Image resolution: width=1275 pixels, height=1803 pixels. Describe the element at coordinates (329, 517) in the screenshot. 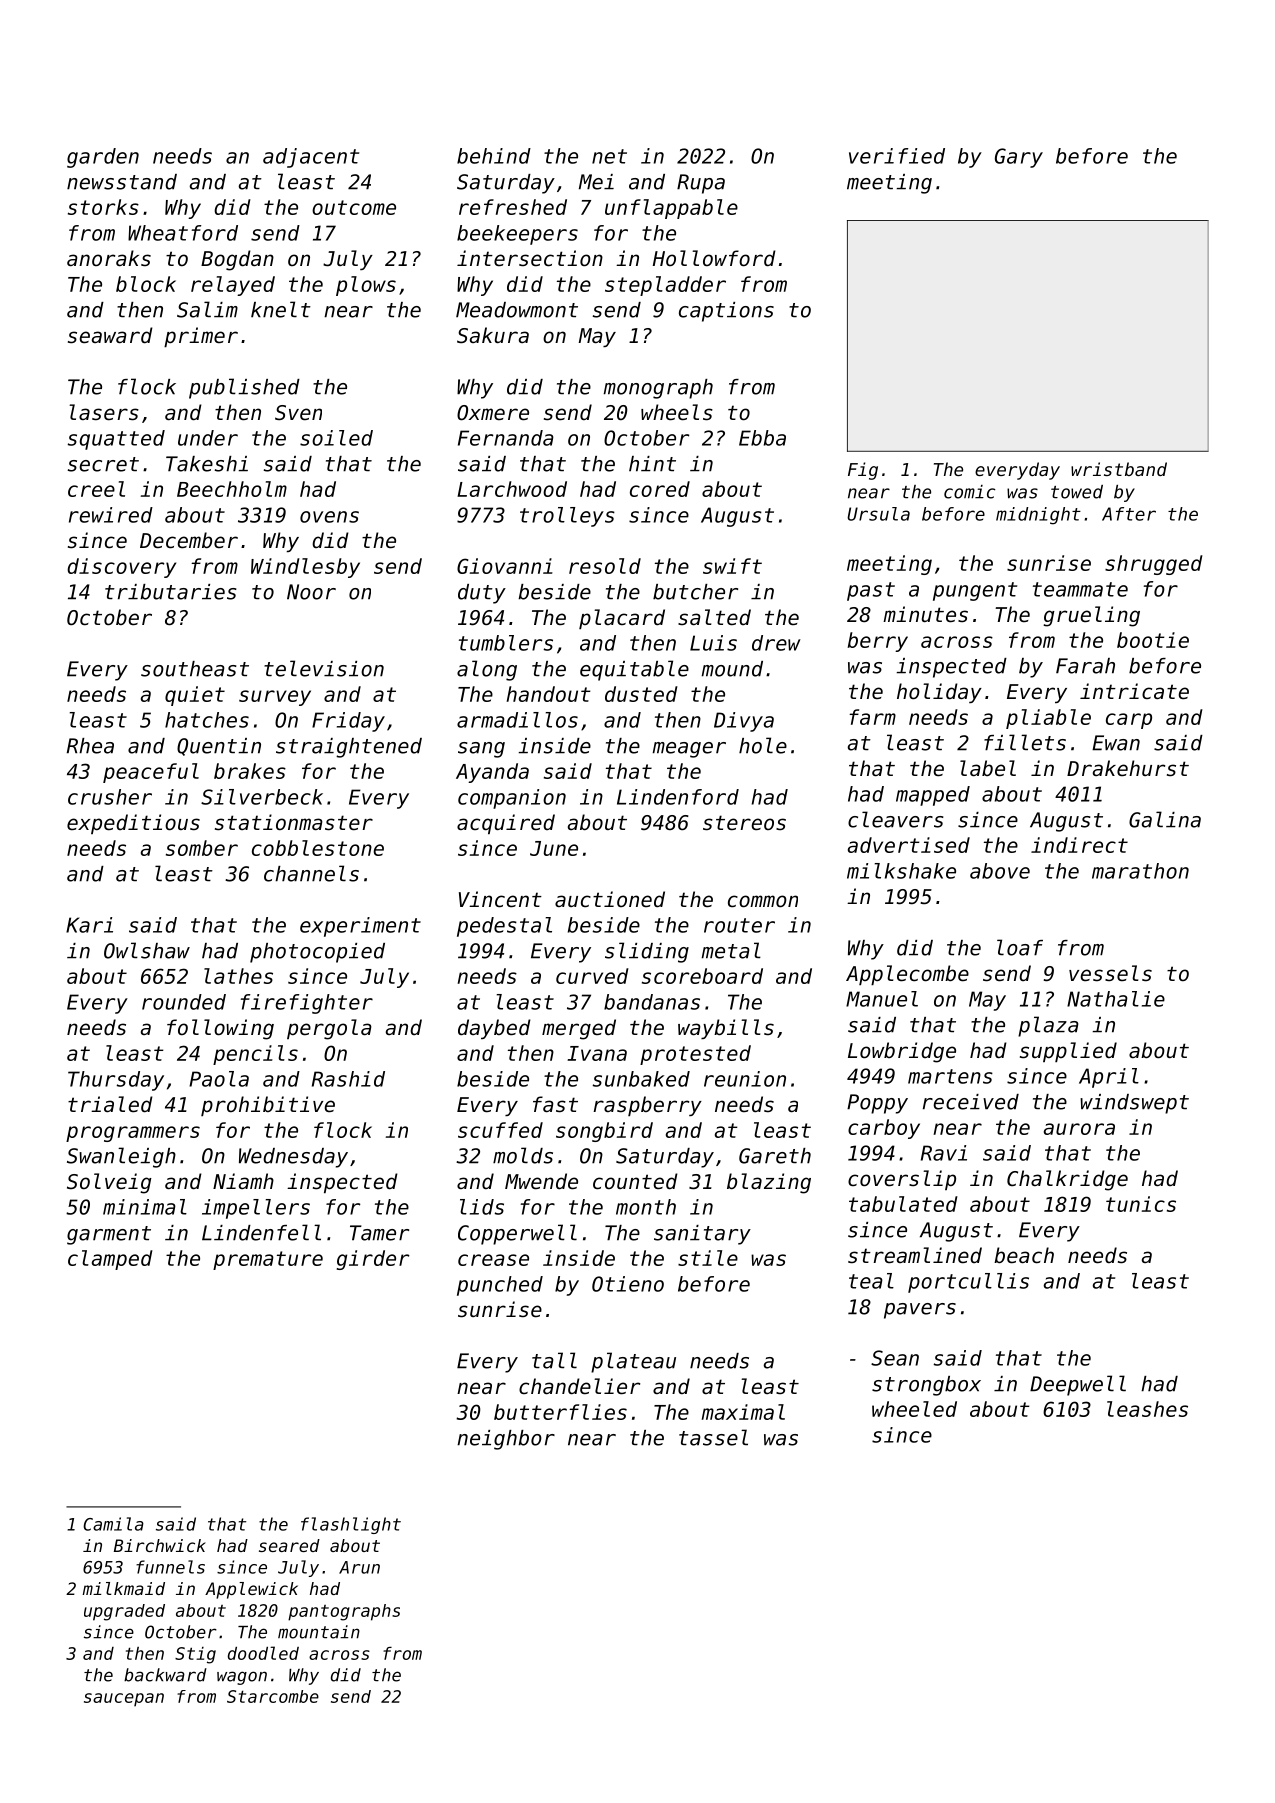

I see `ovens` at that location.
